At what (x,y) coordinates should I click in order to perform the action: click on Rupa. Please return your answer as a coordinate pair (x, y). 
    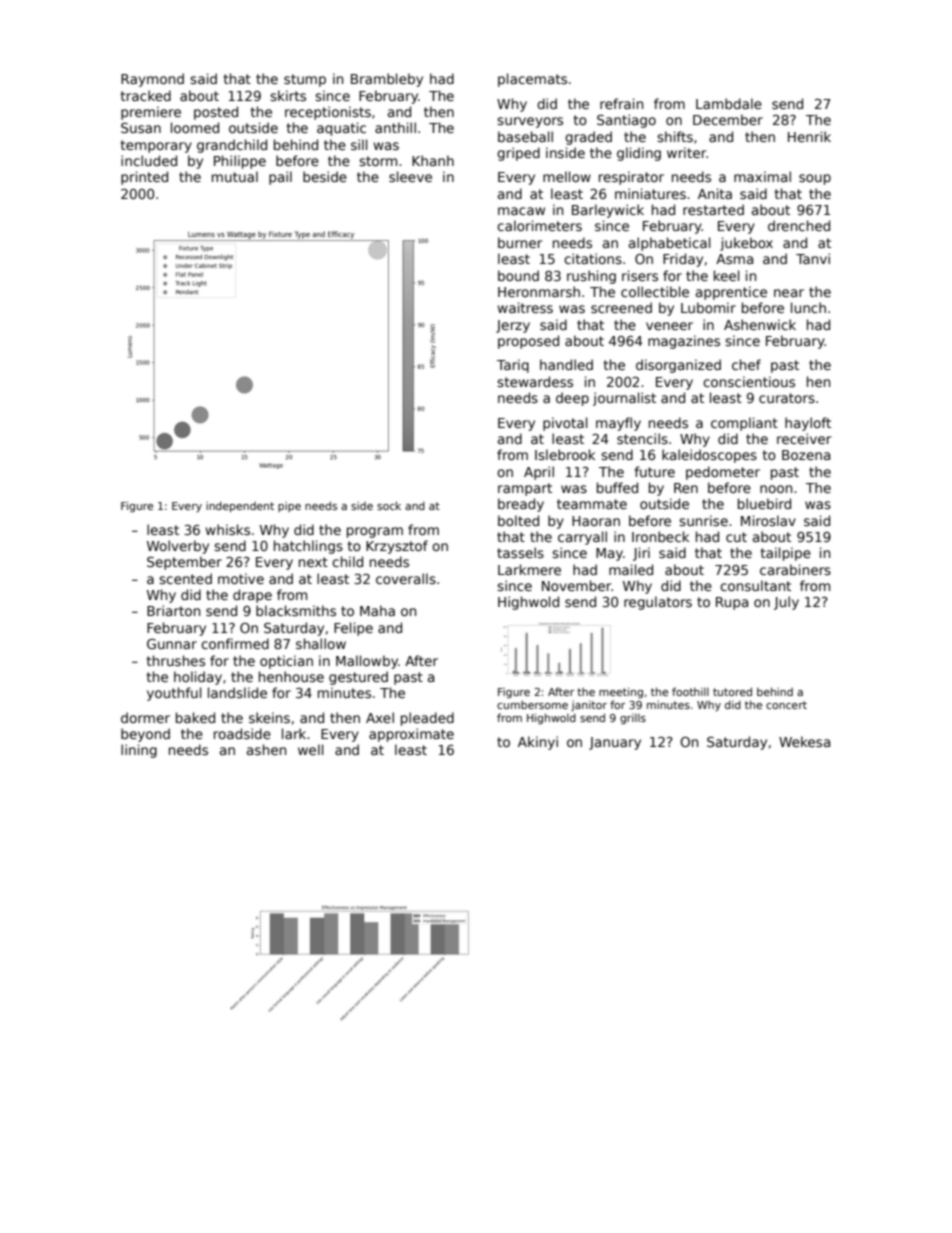
    Looking at the image, I should click on (732, 603).
